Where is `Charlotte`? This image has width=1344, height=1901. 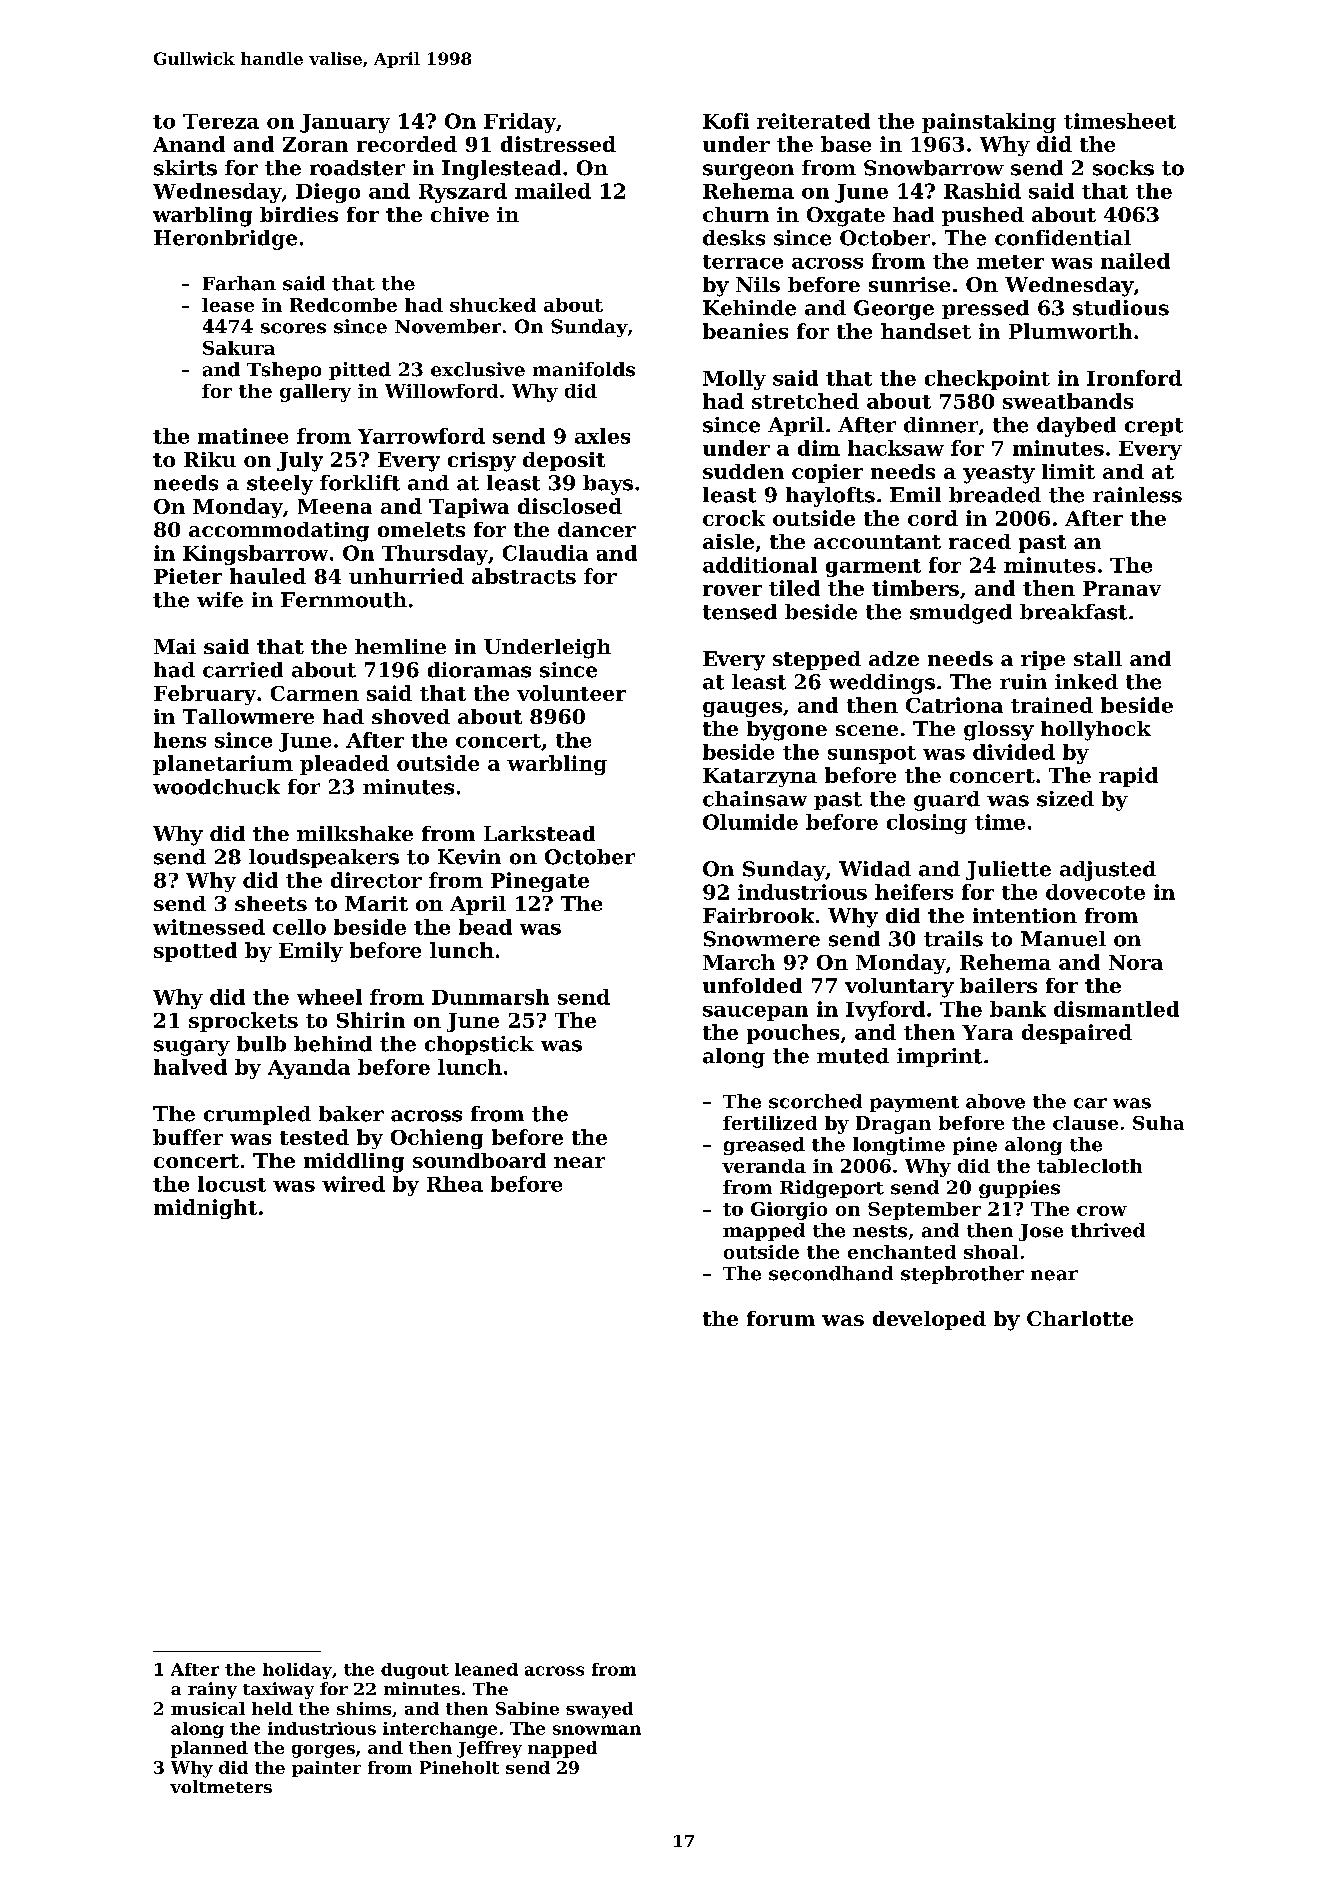 Charlotte is located at coordinates (1080, 1318).
